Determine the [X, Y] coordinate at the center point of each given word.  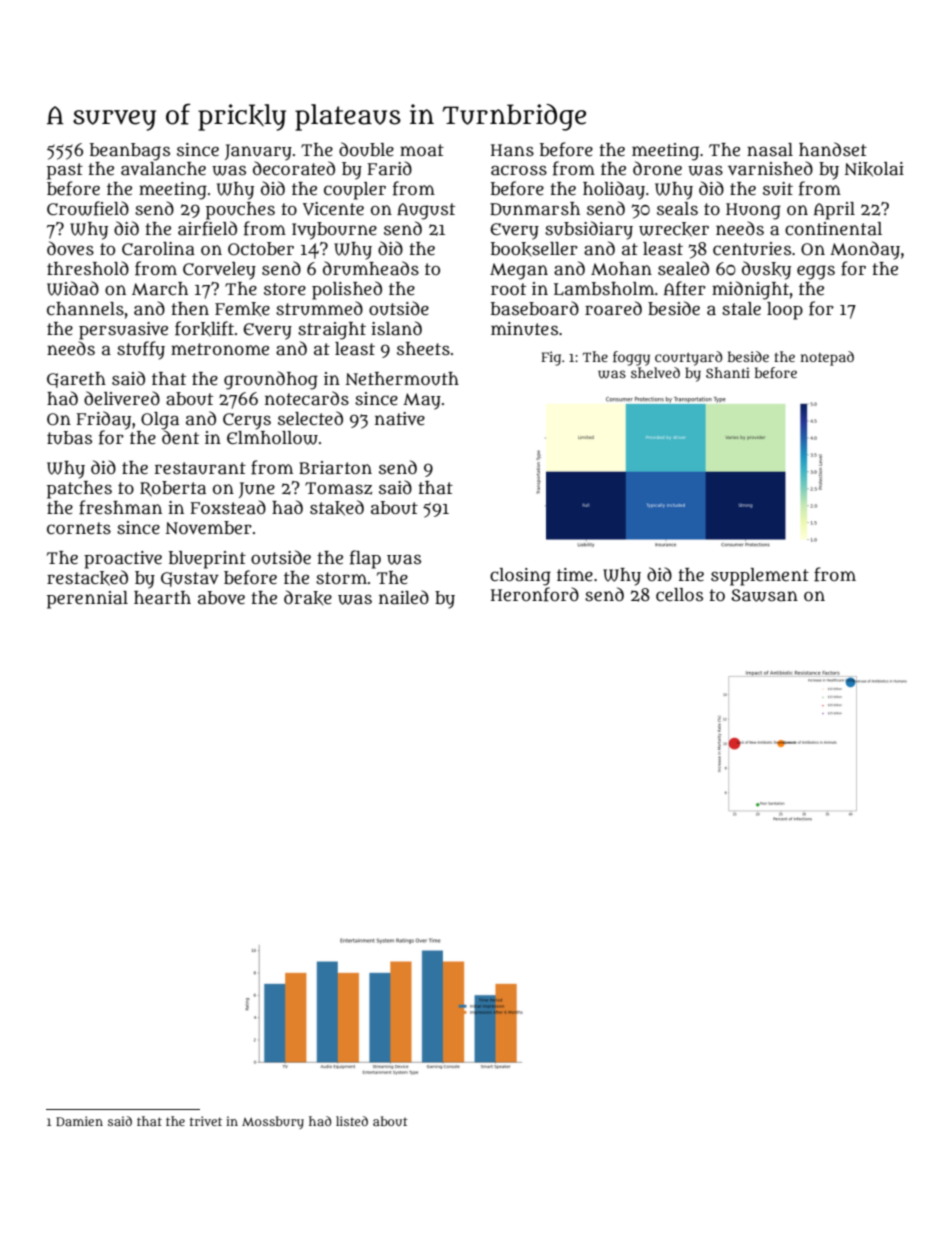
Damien [79, 1121]
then [190, 308]
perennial [87, 600]
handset [833, 149]
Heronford [535, 594]
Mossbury [273, 1122]
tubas [69, 438]
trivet [206, 1121]
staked [337, 508]
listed [352, 1121]
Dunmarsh [535, 209]
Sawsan [764, 595]
